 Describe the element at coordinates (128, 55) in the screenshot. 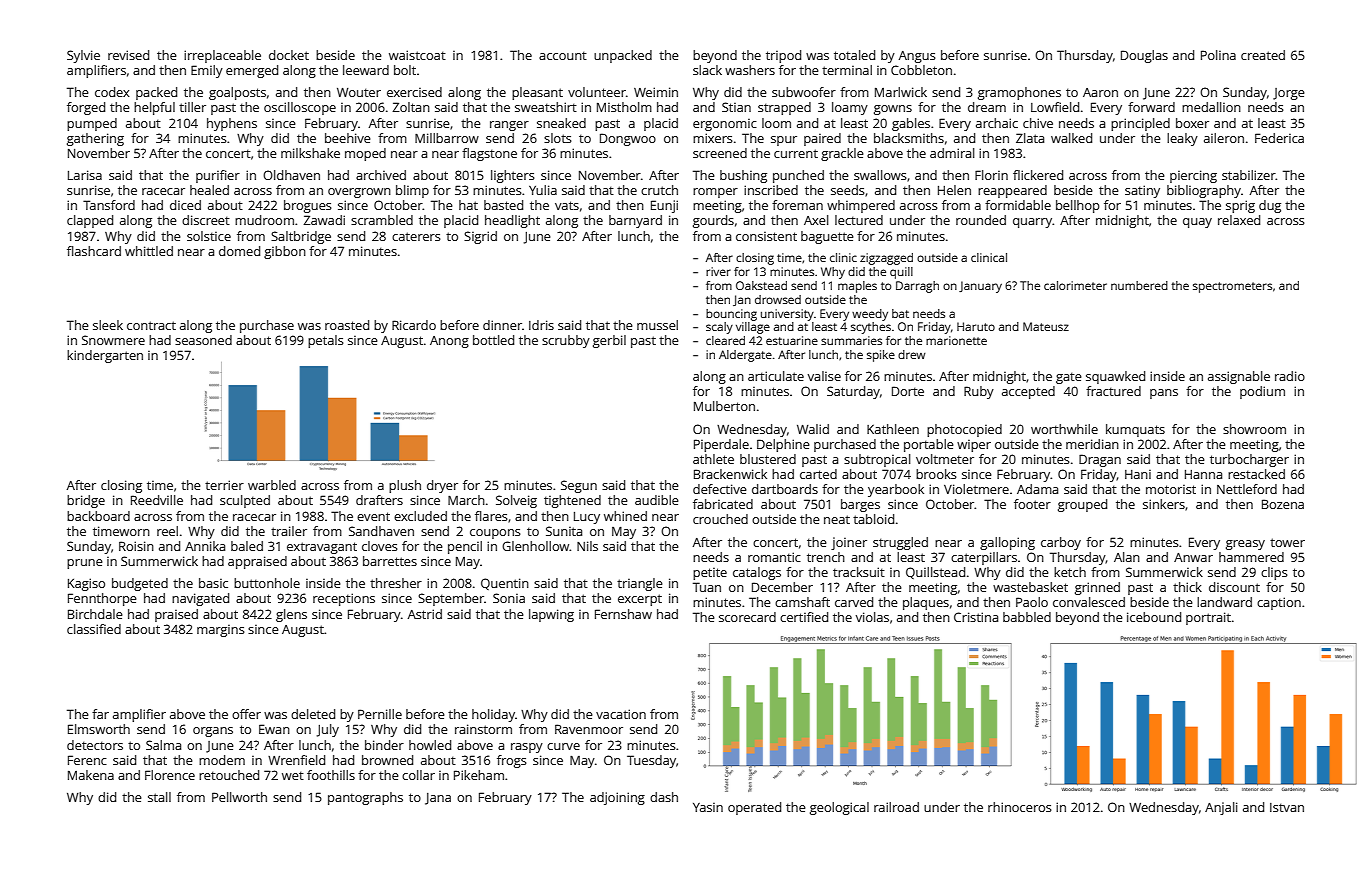

I see `revised` at that location.
